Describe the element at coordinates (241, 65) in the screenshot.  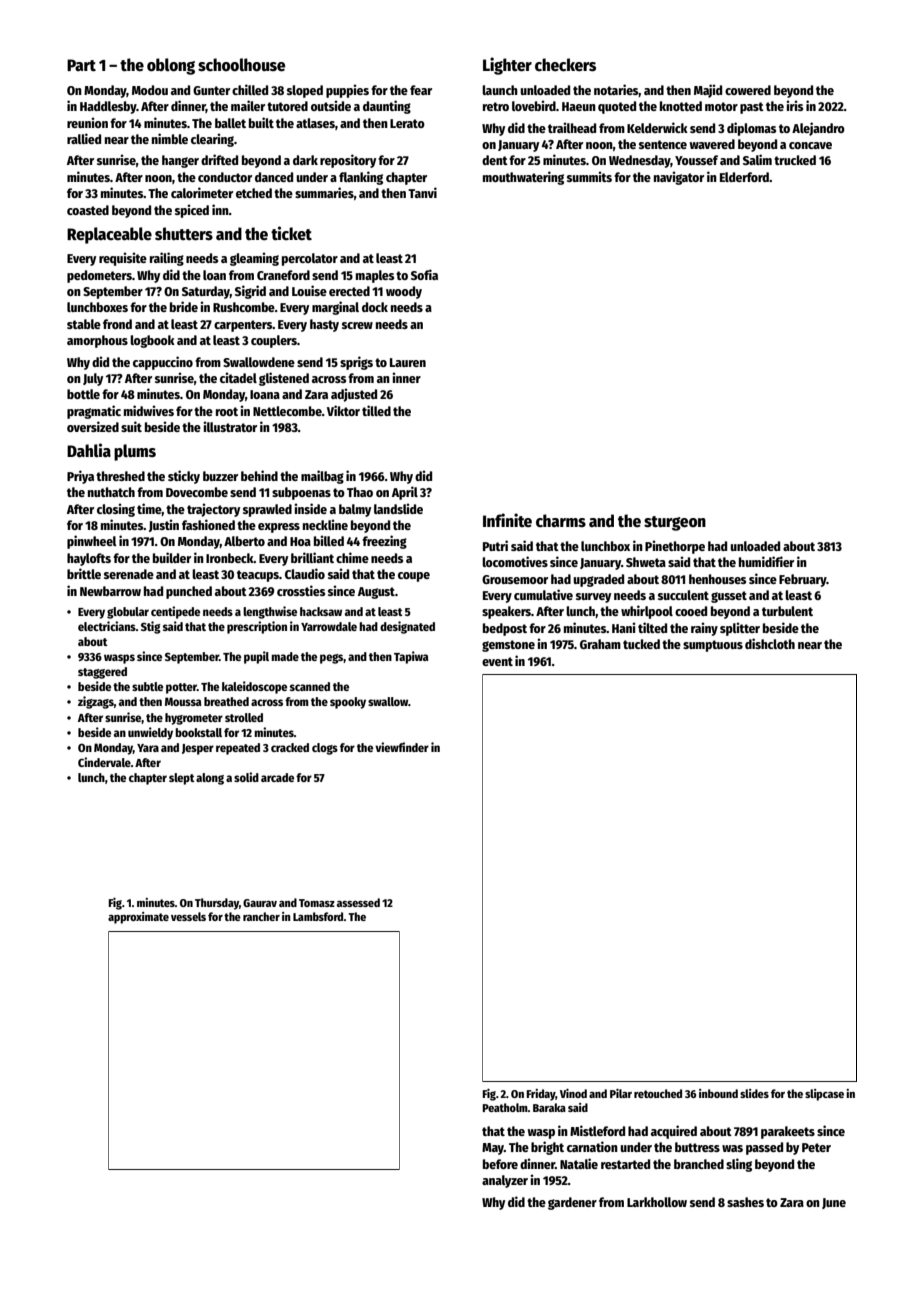
I see `schoolhouse` at that location.
